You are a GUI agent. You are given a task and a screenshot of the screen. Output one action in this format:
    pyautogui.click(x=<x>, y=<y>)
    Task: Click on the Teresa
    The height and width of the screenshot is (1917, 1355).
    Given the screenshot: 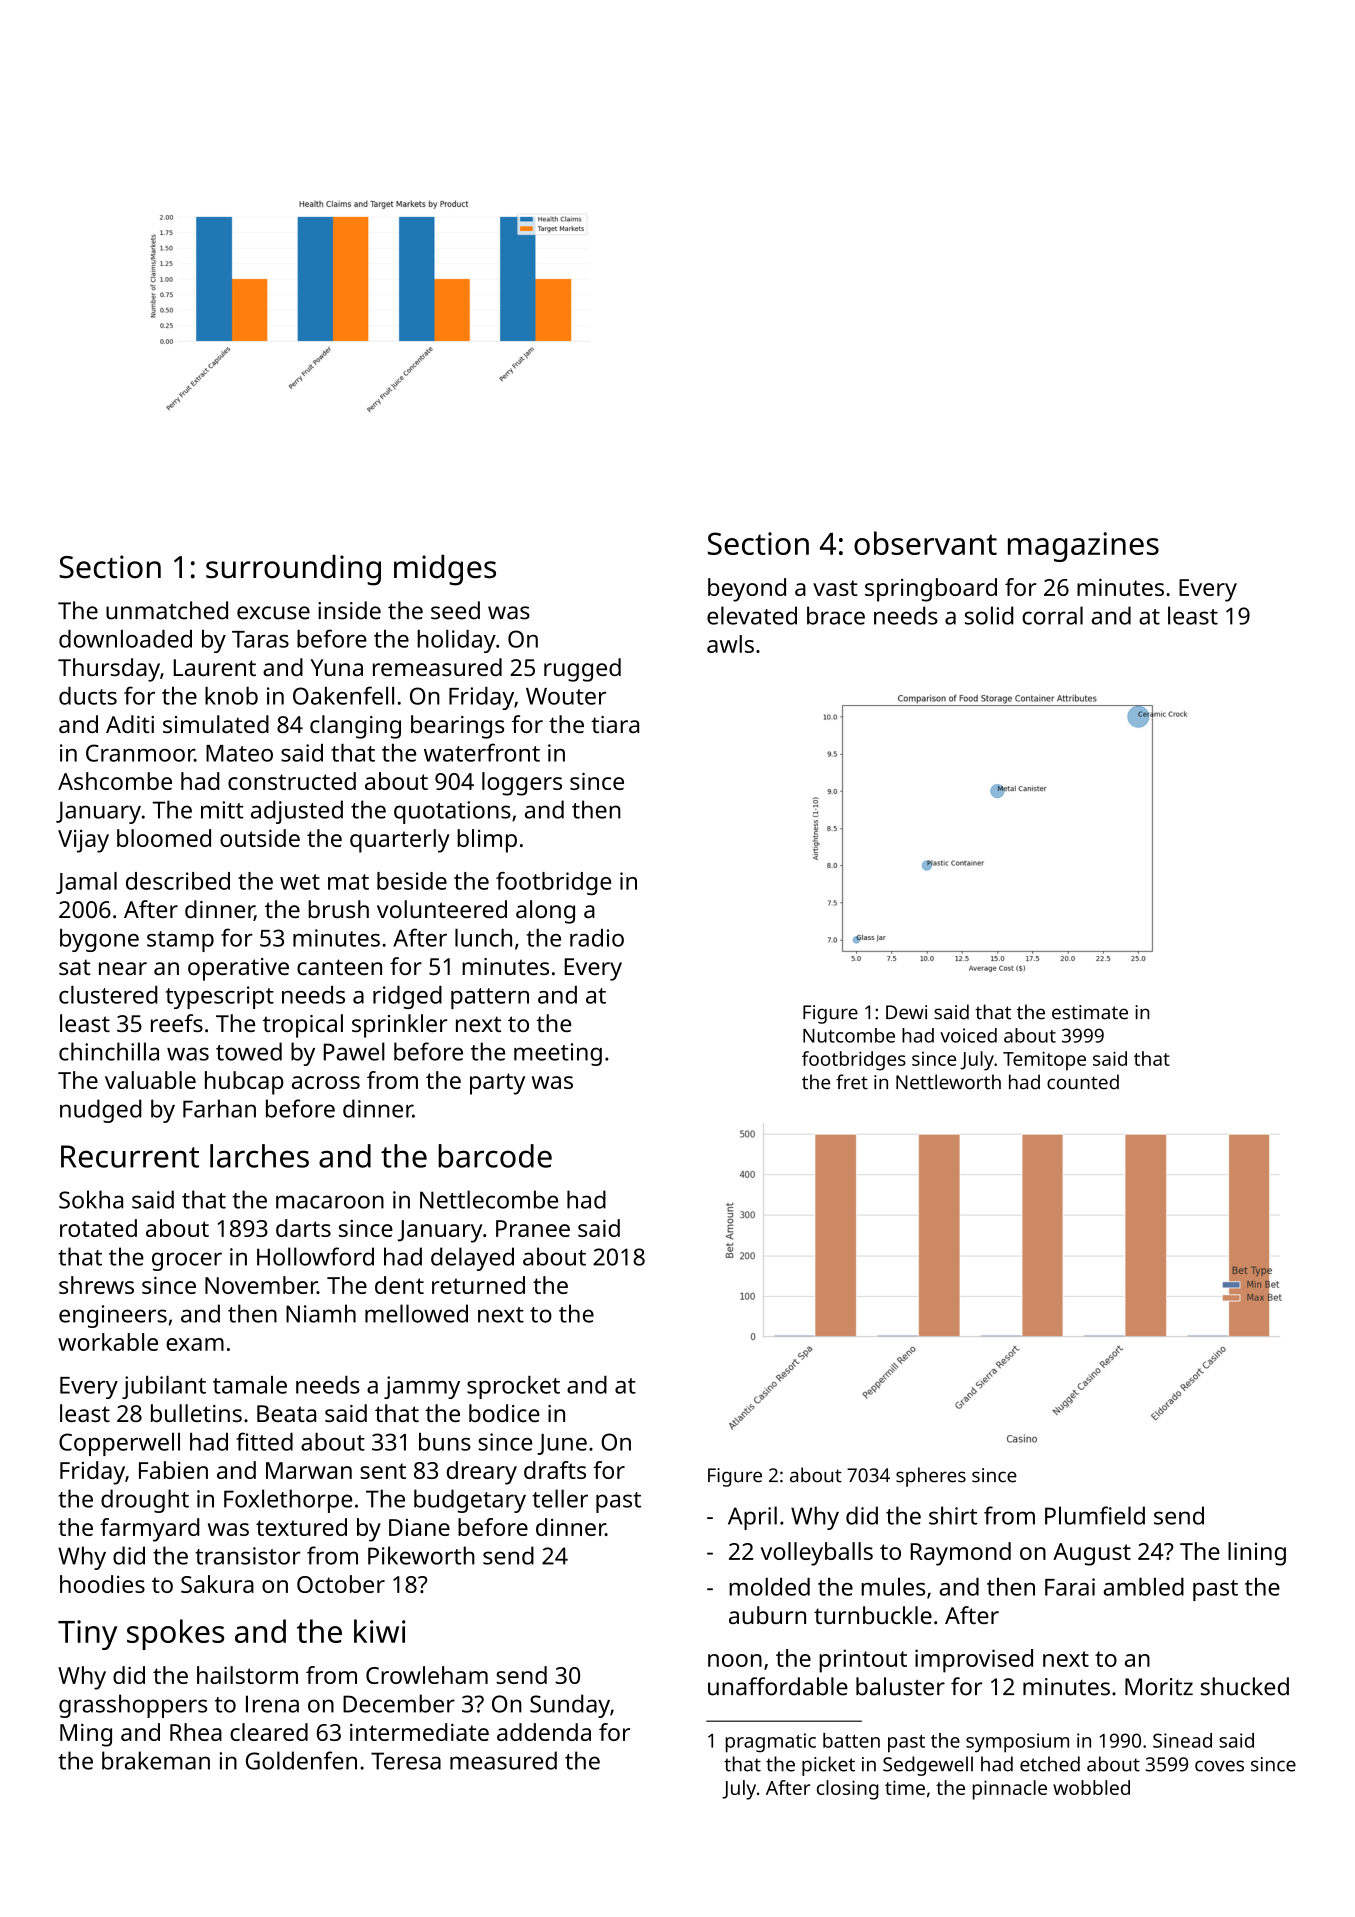 What is the action you would take?
    pyautogui.click(x=406, y=1761)
